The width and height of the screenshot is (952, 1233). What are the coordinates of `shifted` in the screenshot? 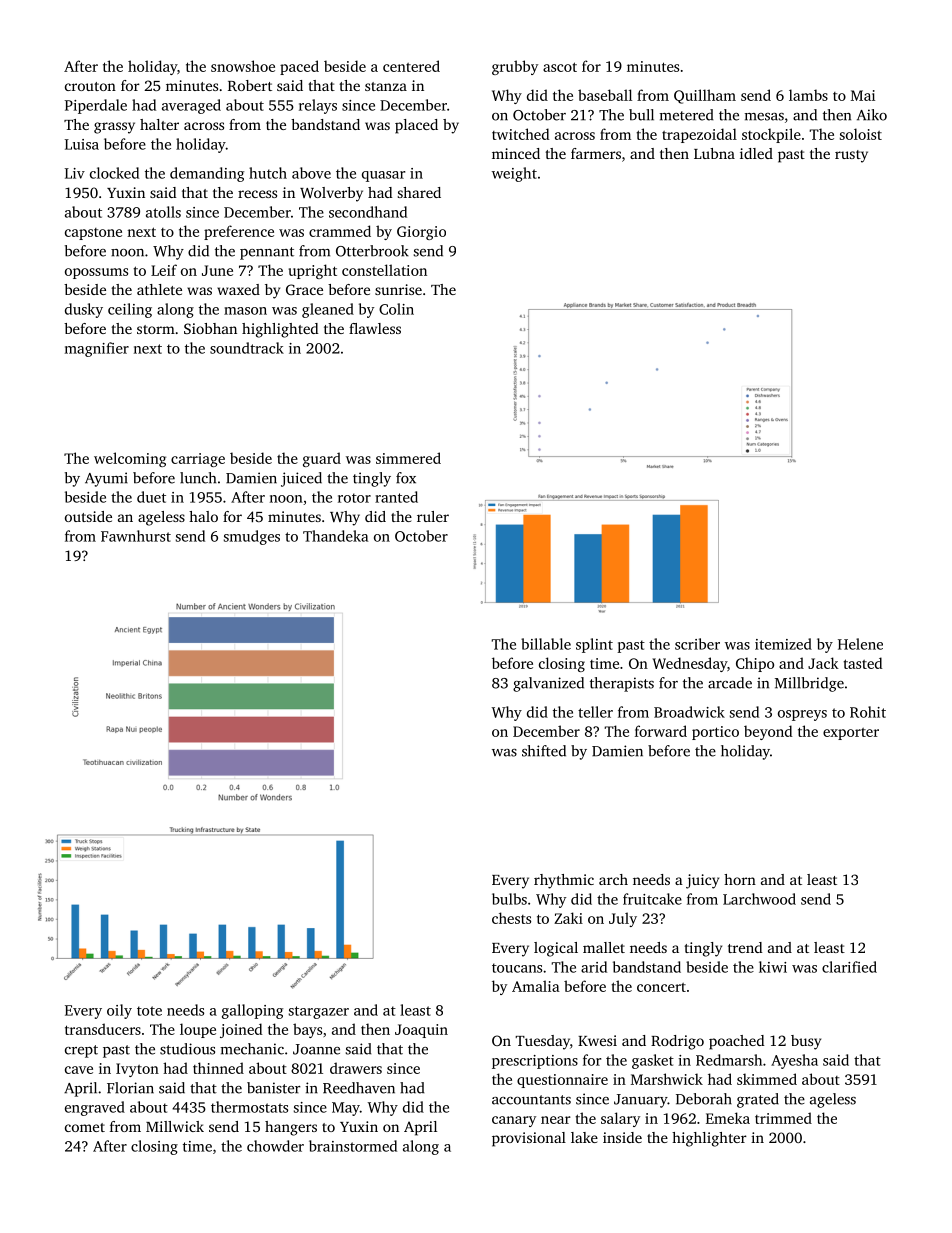 It's located at (544, 751).
